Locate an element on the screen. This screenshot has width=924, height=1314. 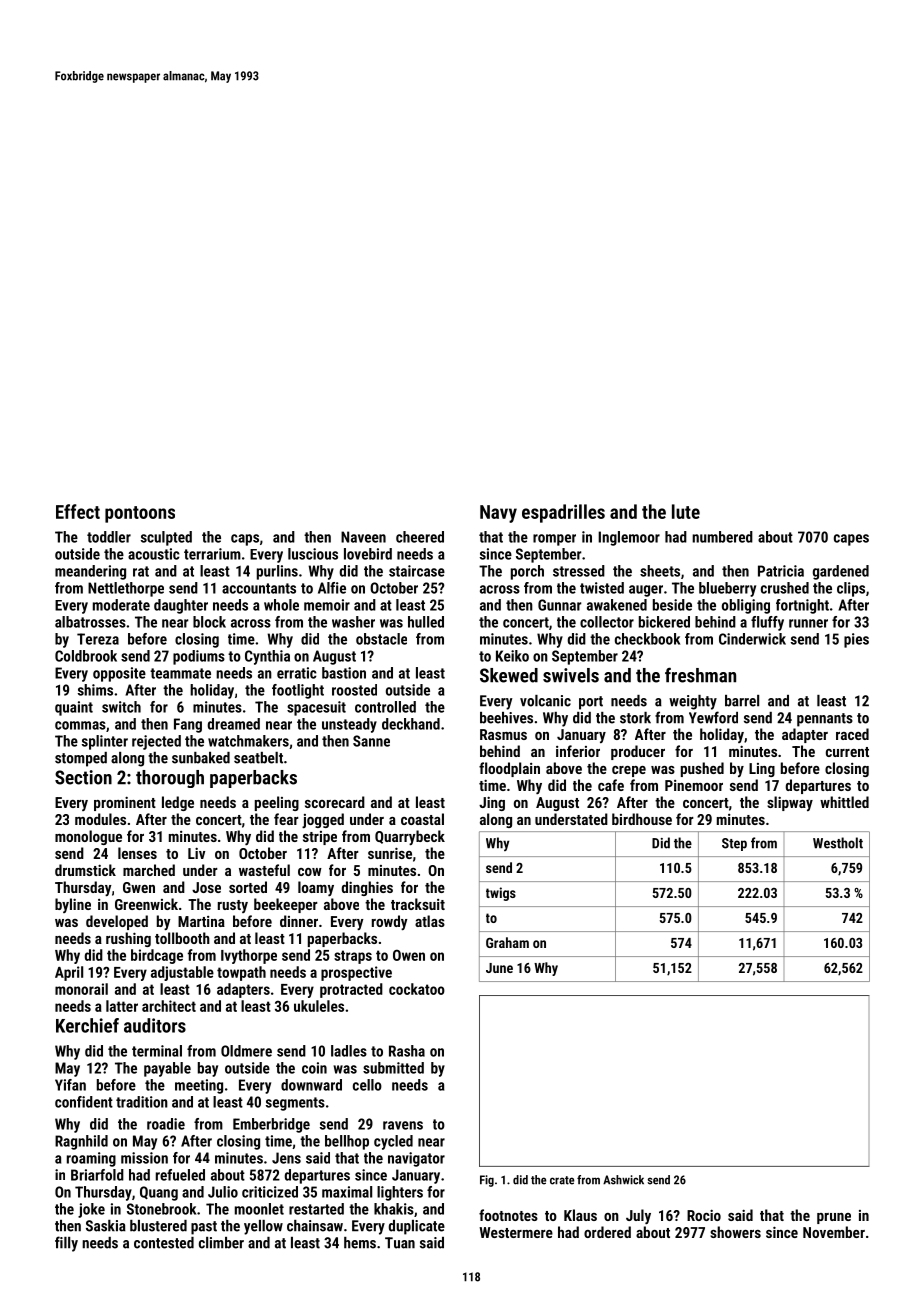
lovebird is located at coordinates (368, 554).
